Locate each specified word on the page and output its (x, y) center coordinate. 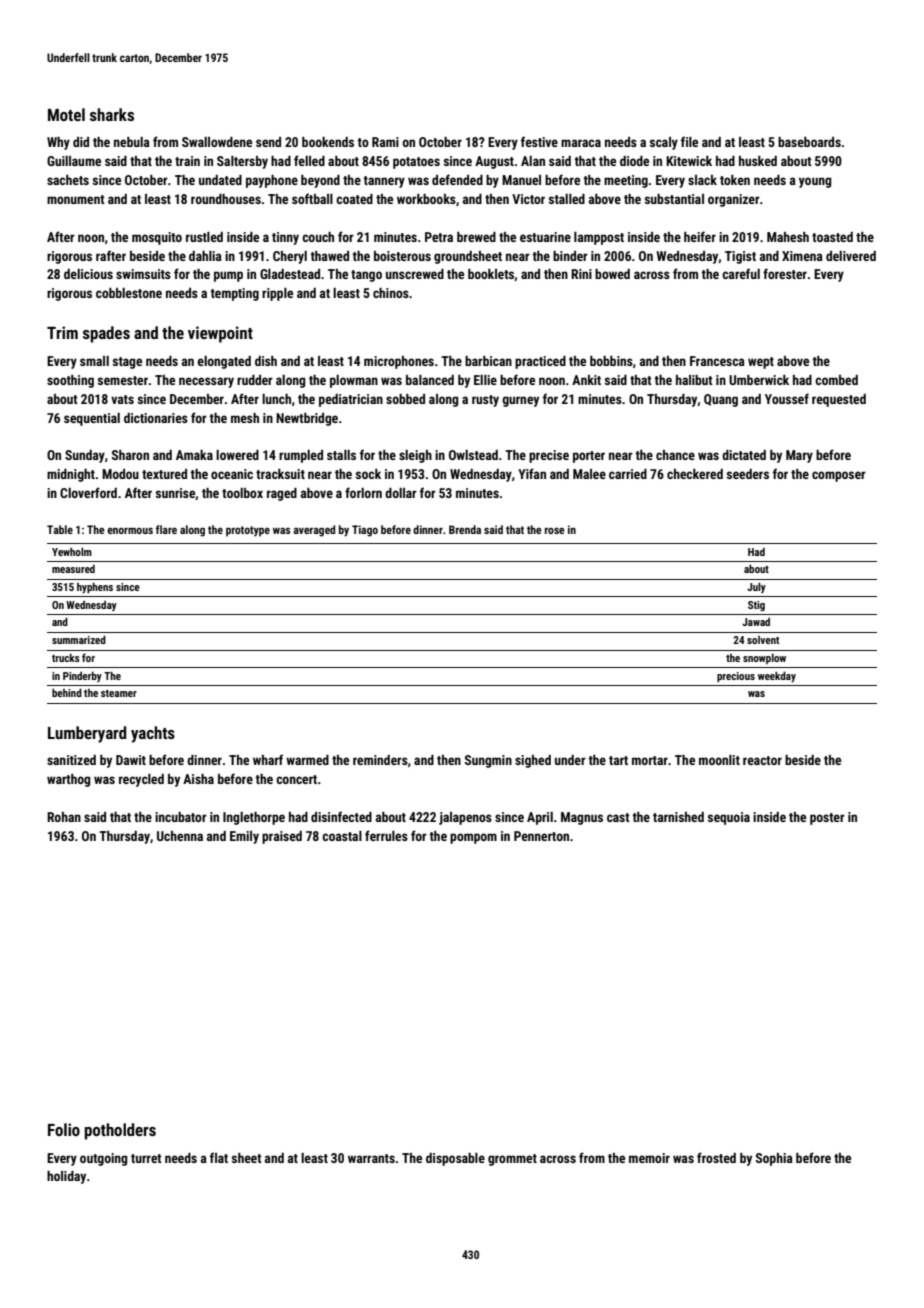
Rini (581, 274)
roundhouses (226, 199)
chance (675, 455)
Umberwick (759, 380)
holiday (66, 1177)
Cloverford (88, 492)
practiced (540, 362)
